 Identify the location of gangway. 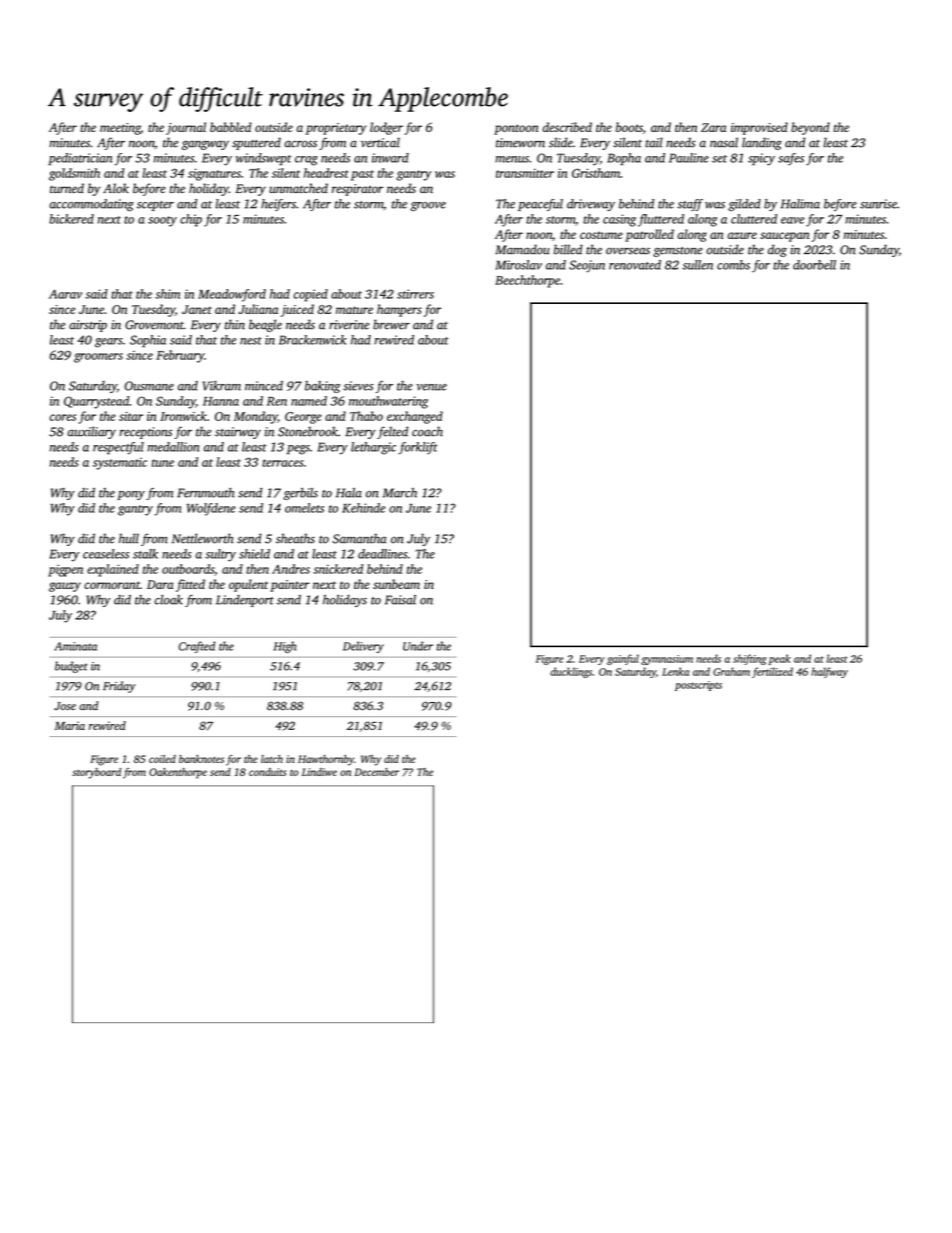
(205, 145).
